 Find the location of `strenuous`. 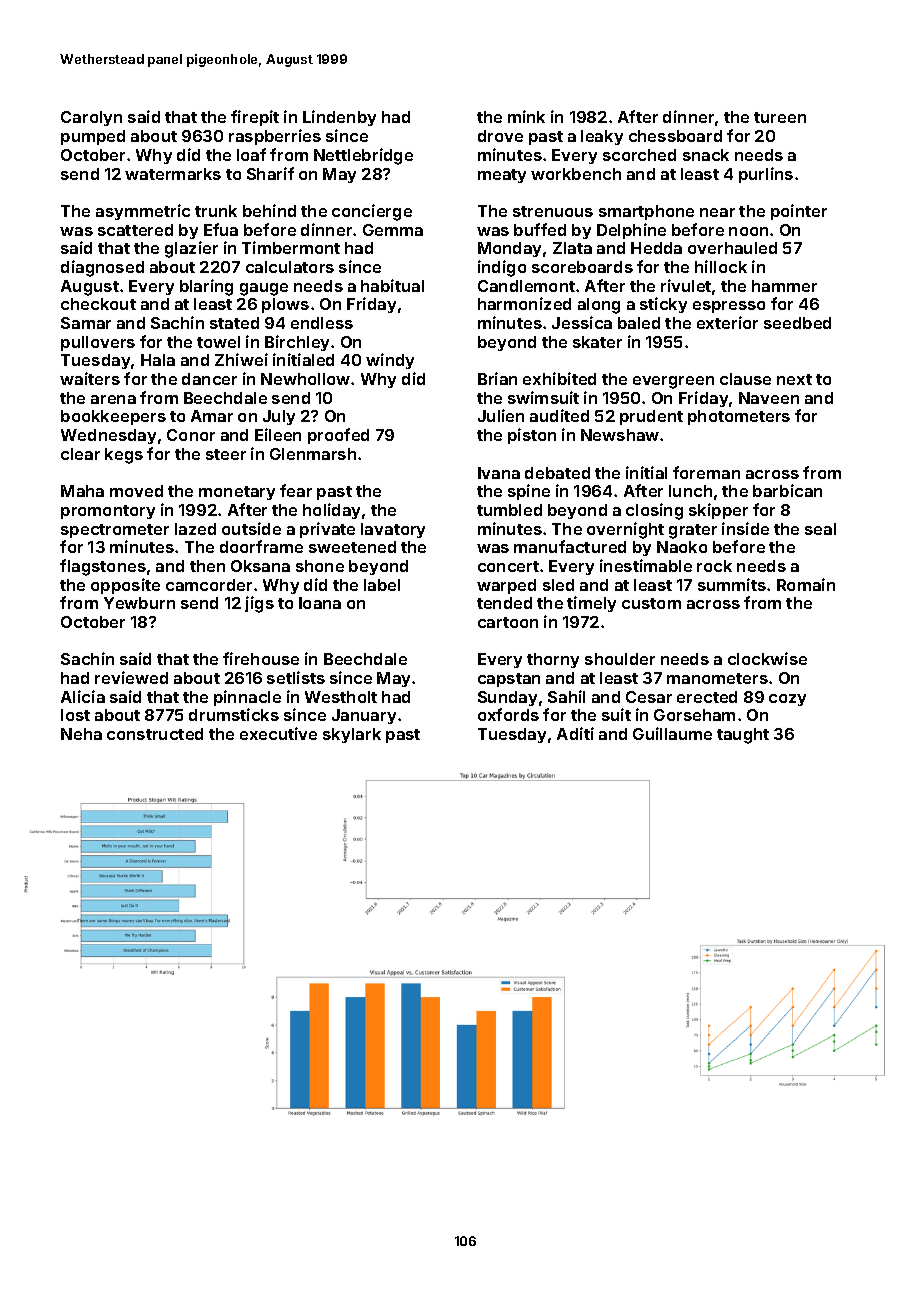

strenuous is located at coordinates (553, 211).
